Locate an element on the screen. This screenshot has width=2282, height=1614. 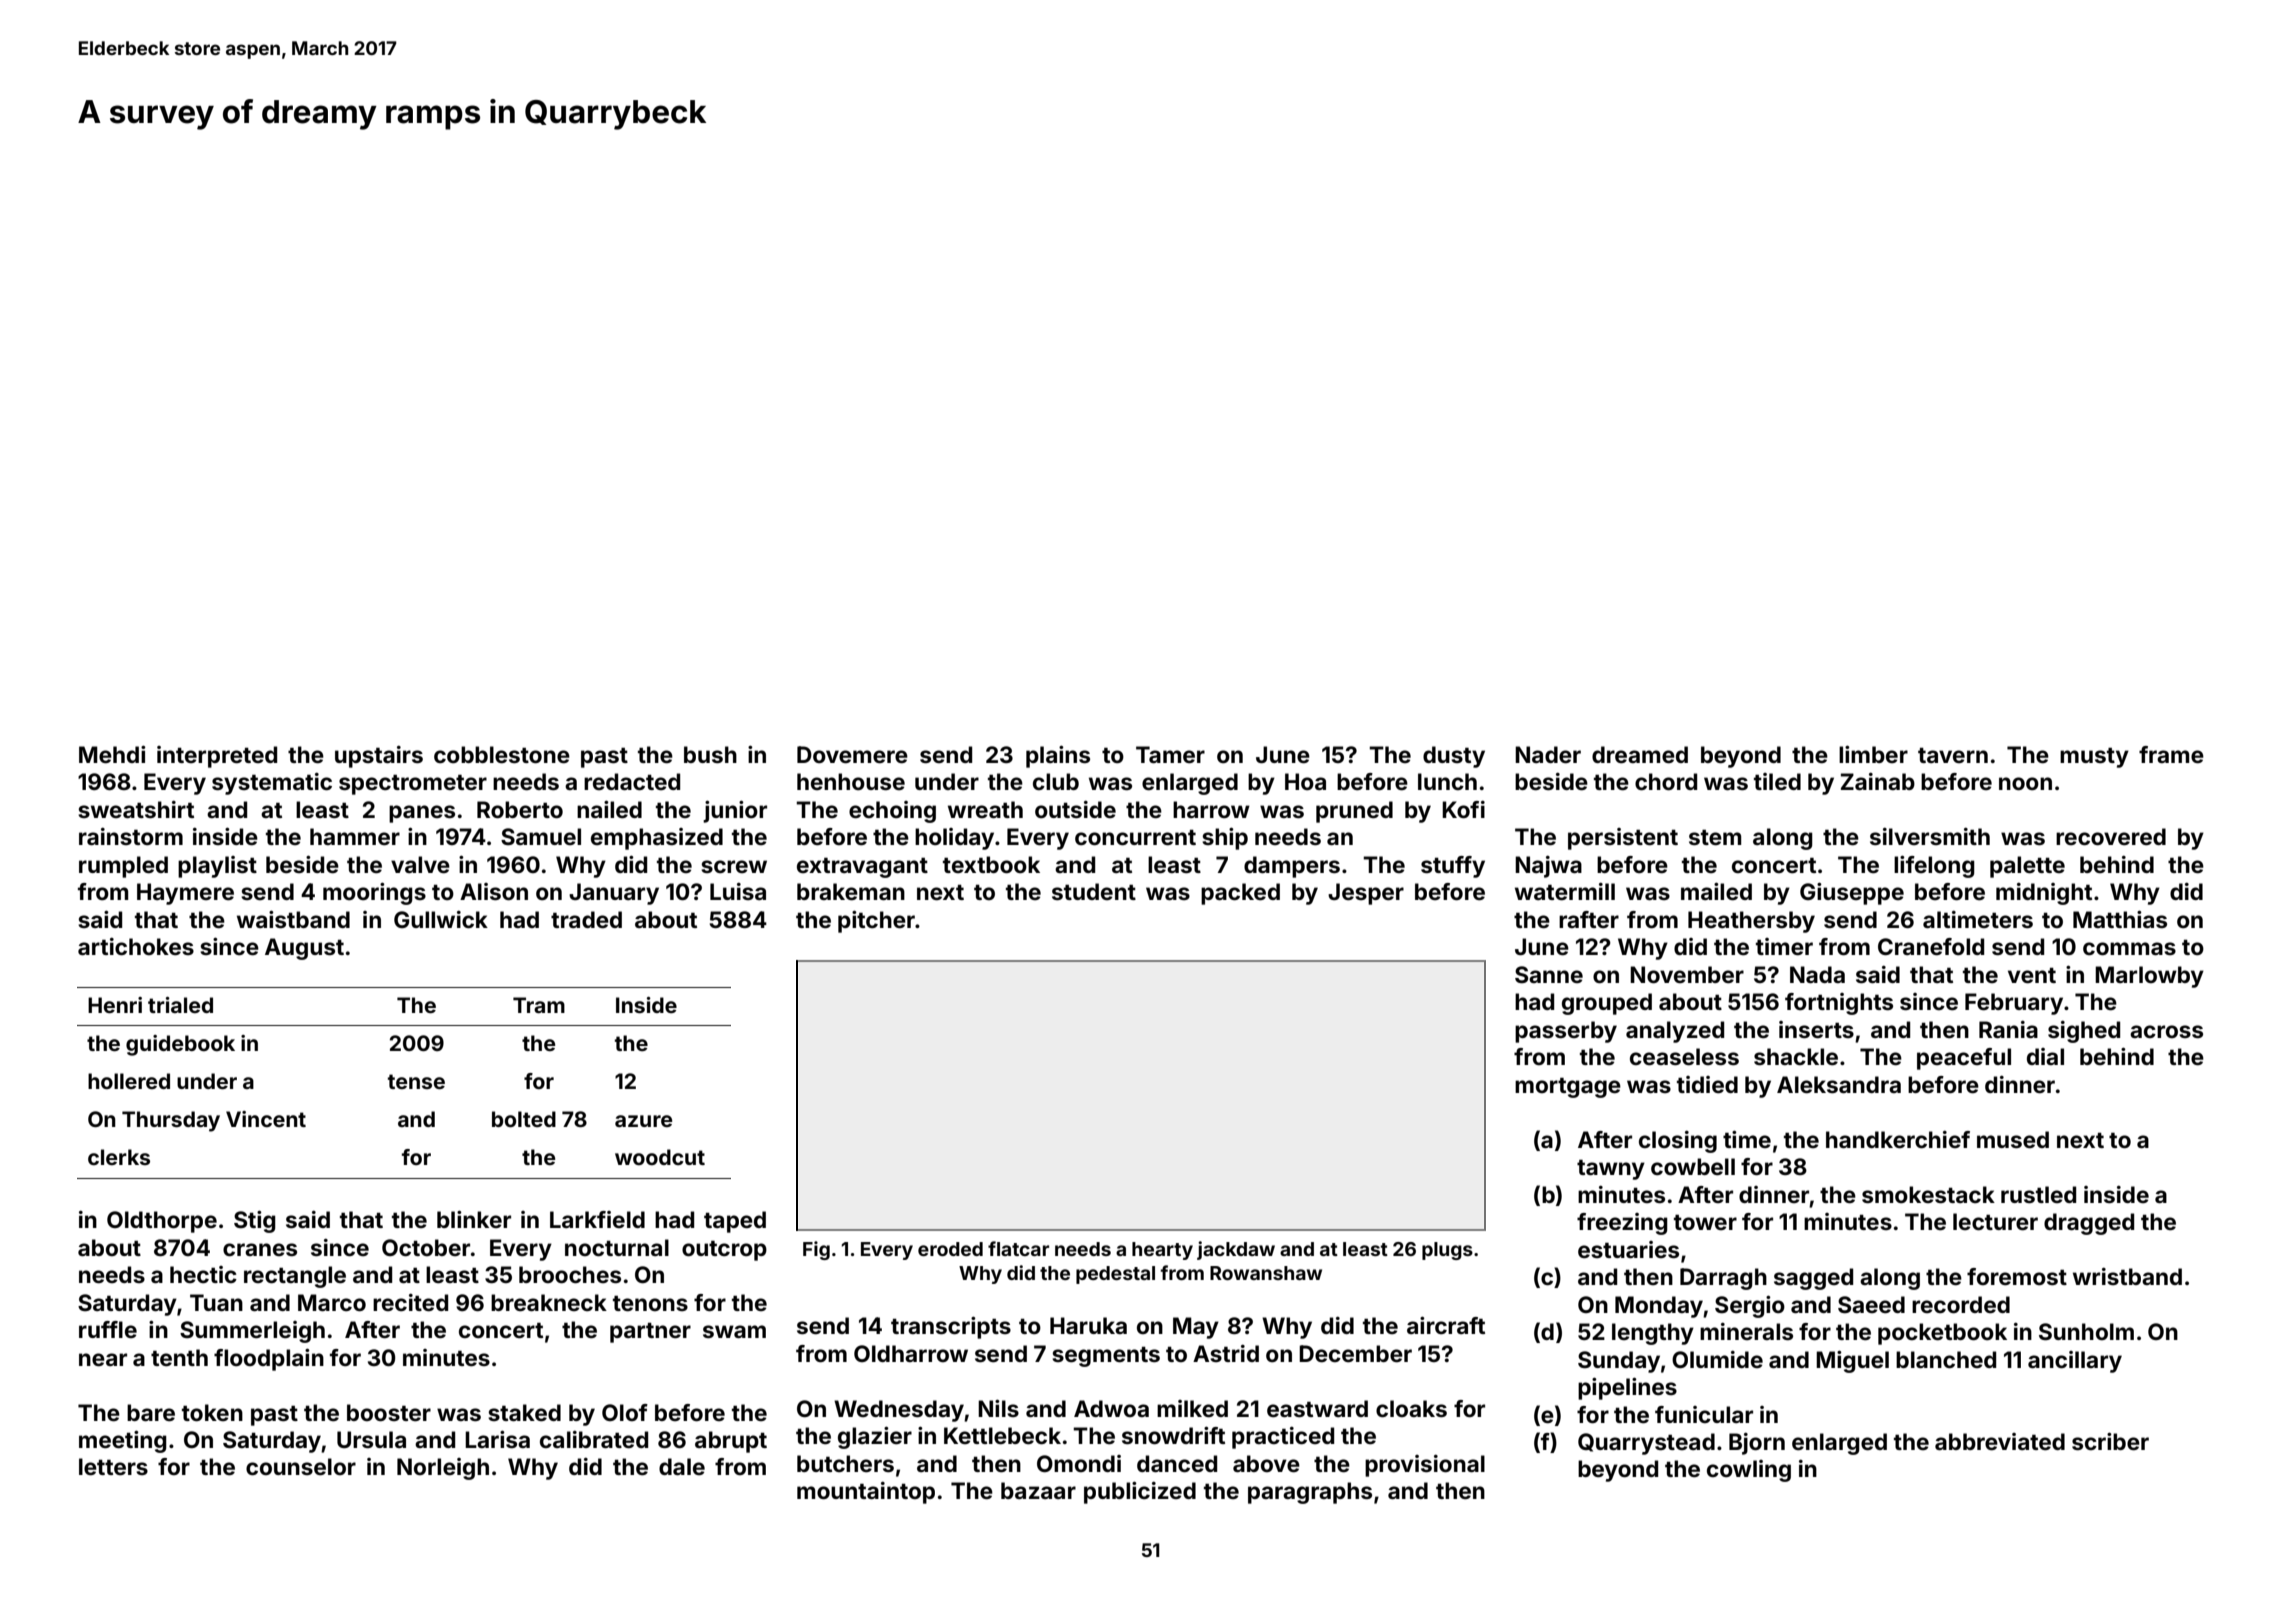
Rania is located at coordinates (2008, 1029).
